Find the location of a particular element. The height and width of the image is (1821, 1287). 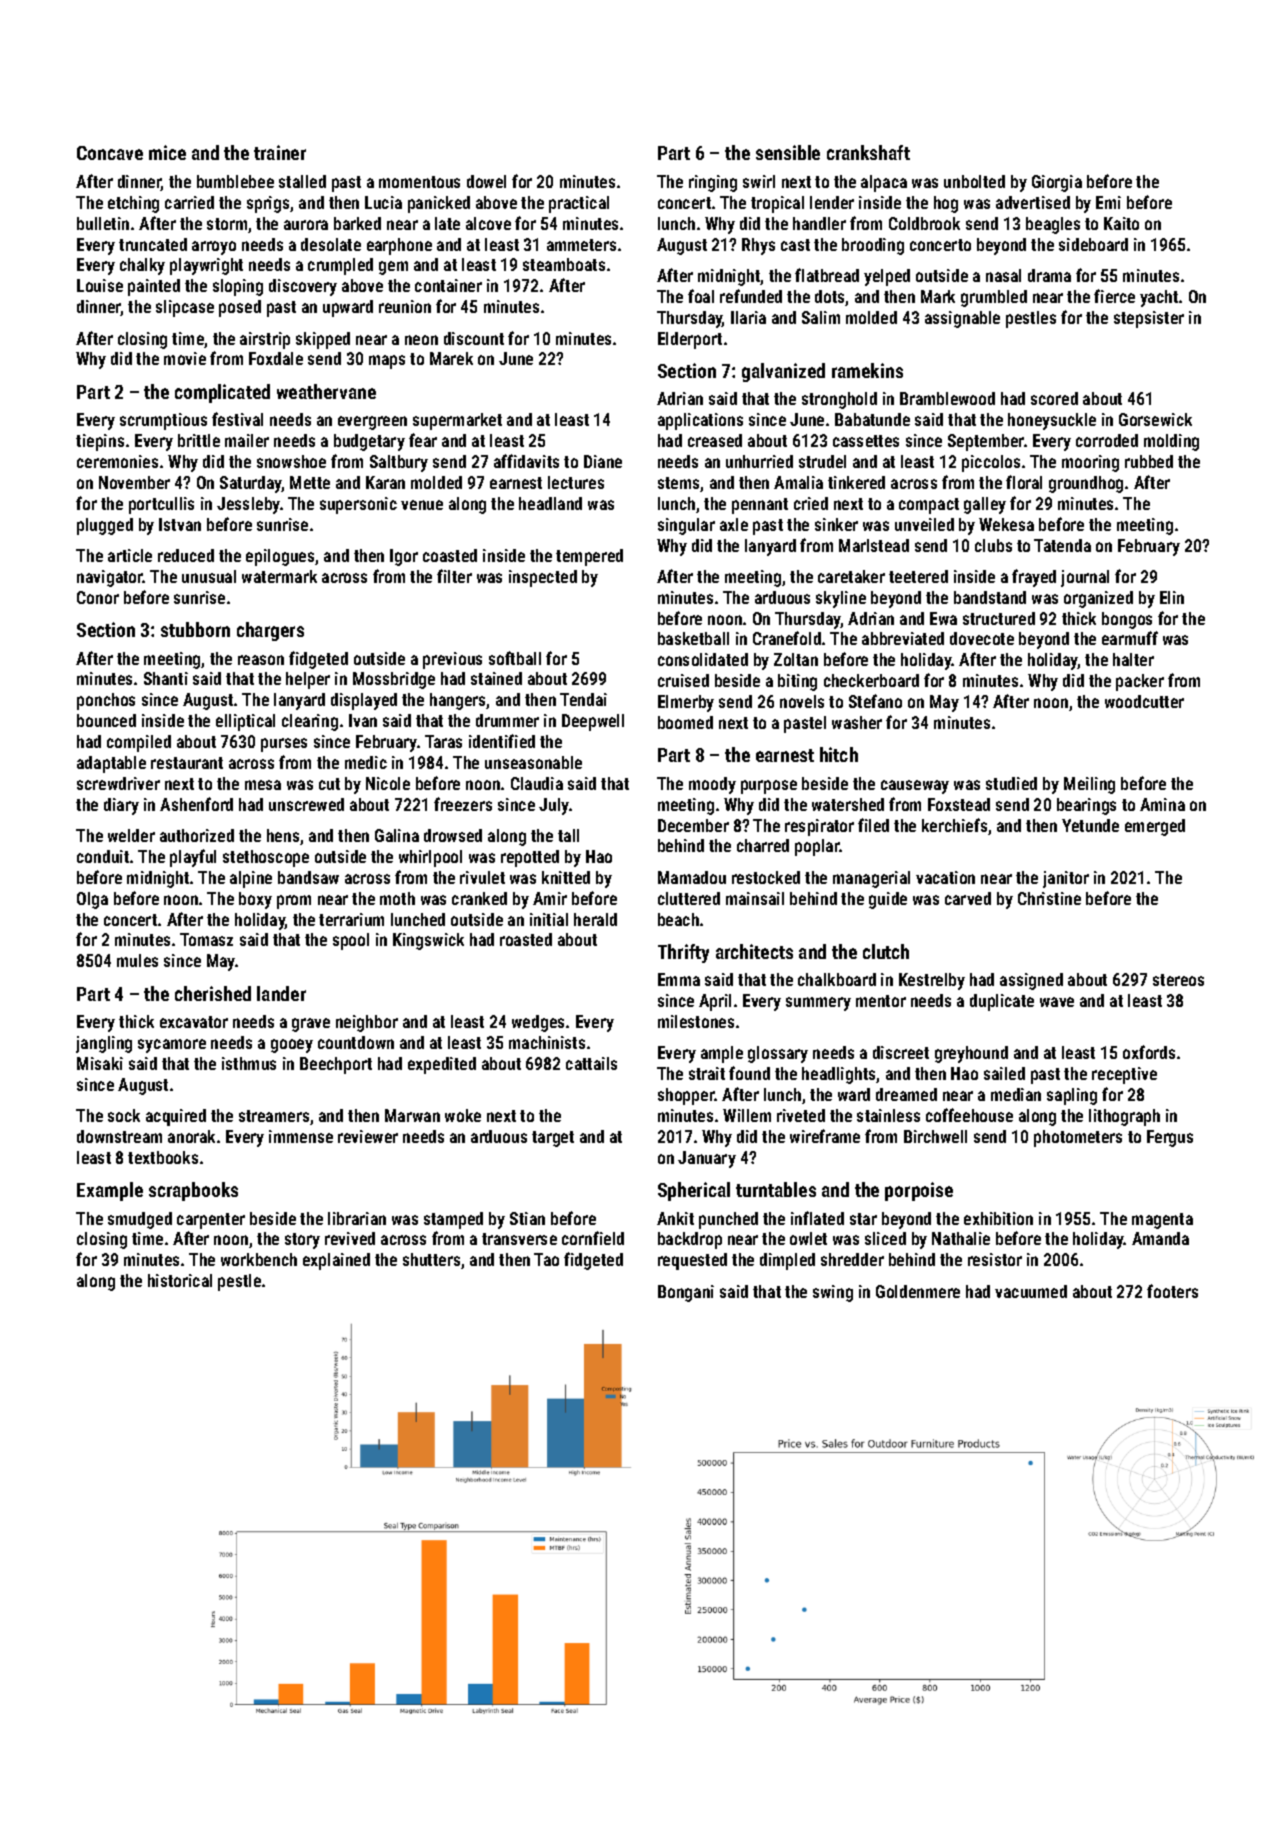

roasted is located at coordinates (526, 939).
